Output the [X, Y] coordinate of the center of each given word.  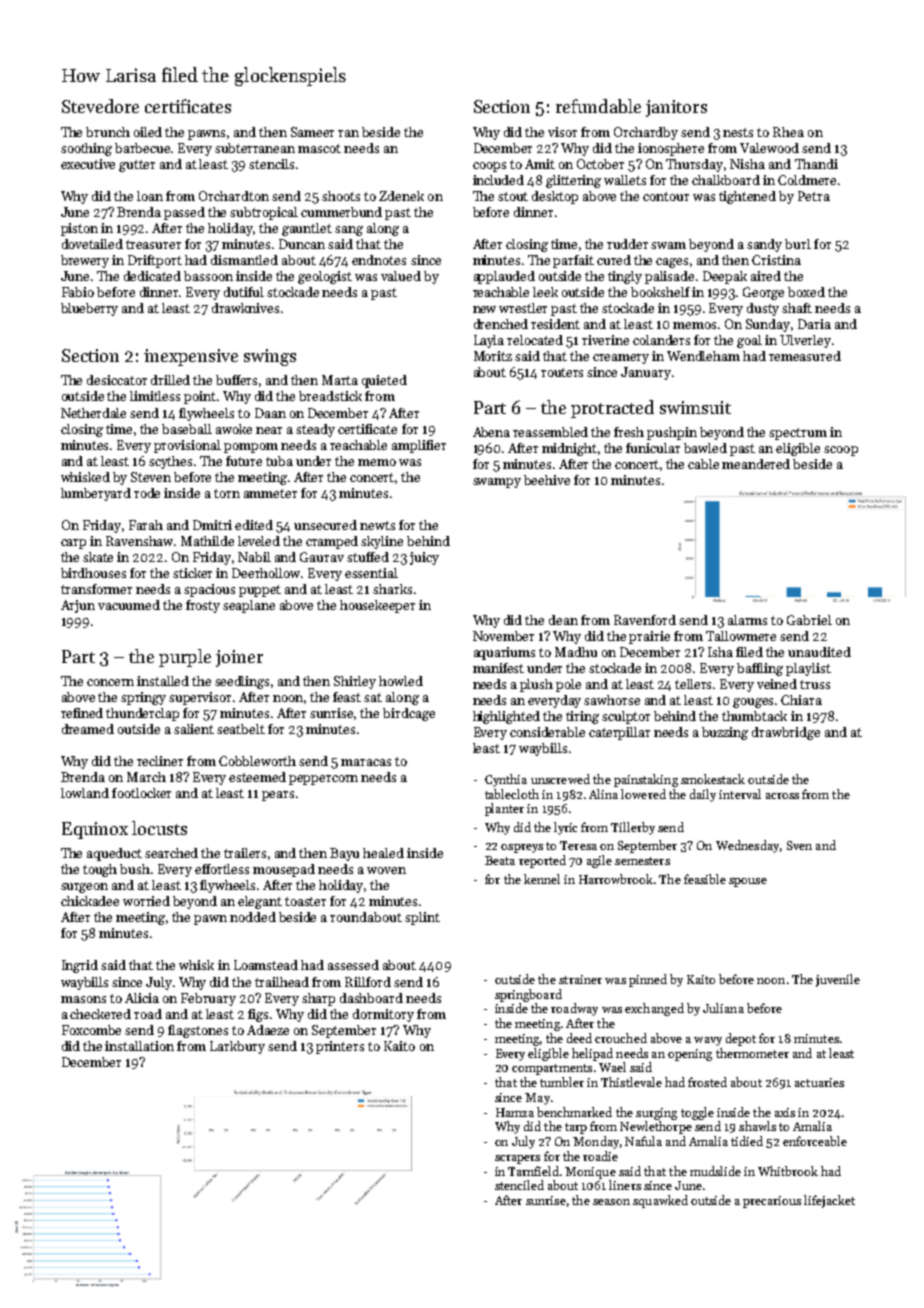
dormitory [383, 1015]
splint [422, 918]
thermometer [752, 1053]
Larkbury [237, 1047]
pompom [251, 448]
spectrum [798, 434]
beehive [547, 480]
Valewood [769, 148]
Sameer [312, 132]
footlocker [141, 793]
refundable [598, 106]
